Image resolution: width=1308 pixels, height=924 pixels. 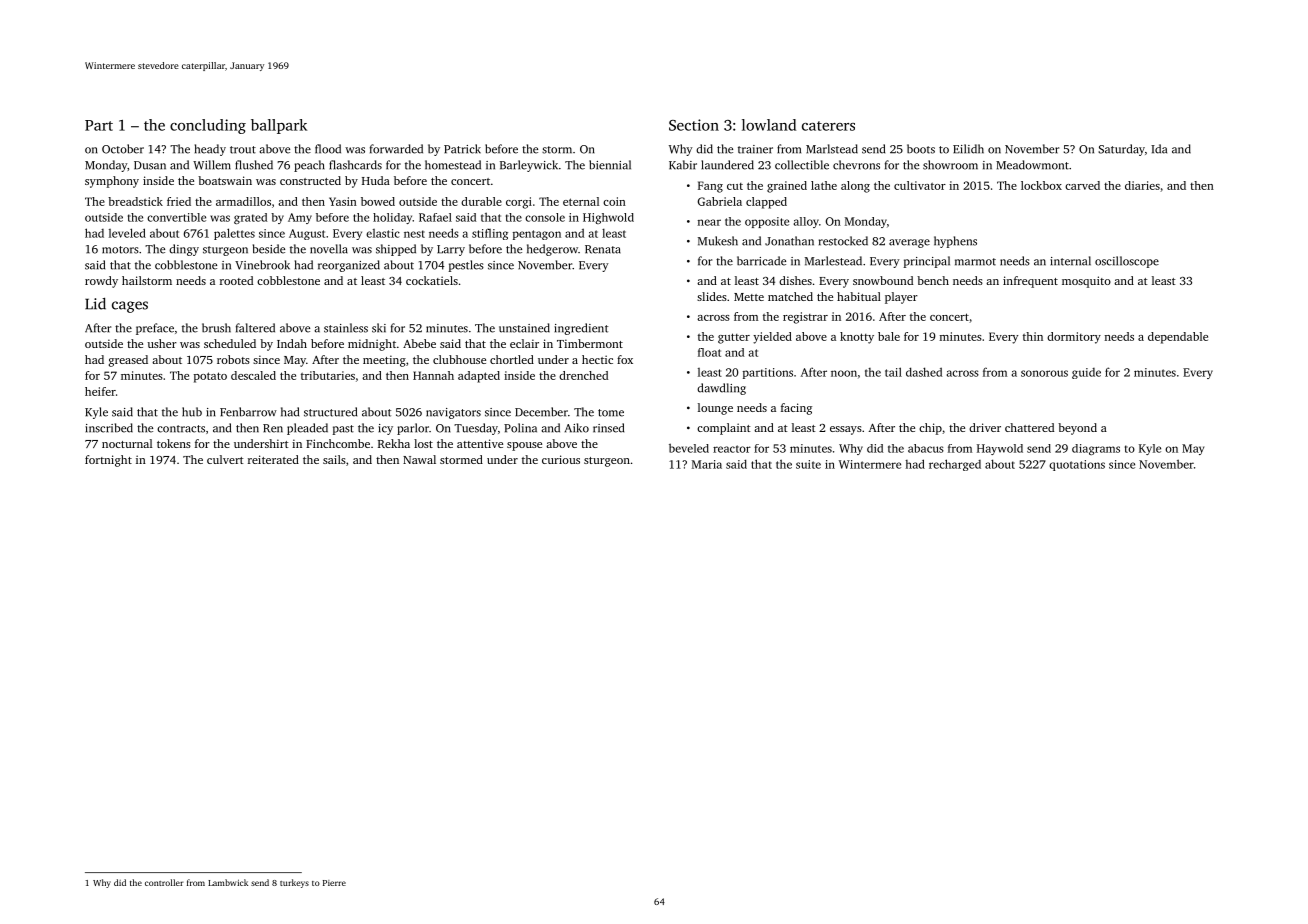 What do you see at coordinates (236, 280) in the screenshot?
I see `rooted` at bounding box center [236, 280].
